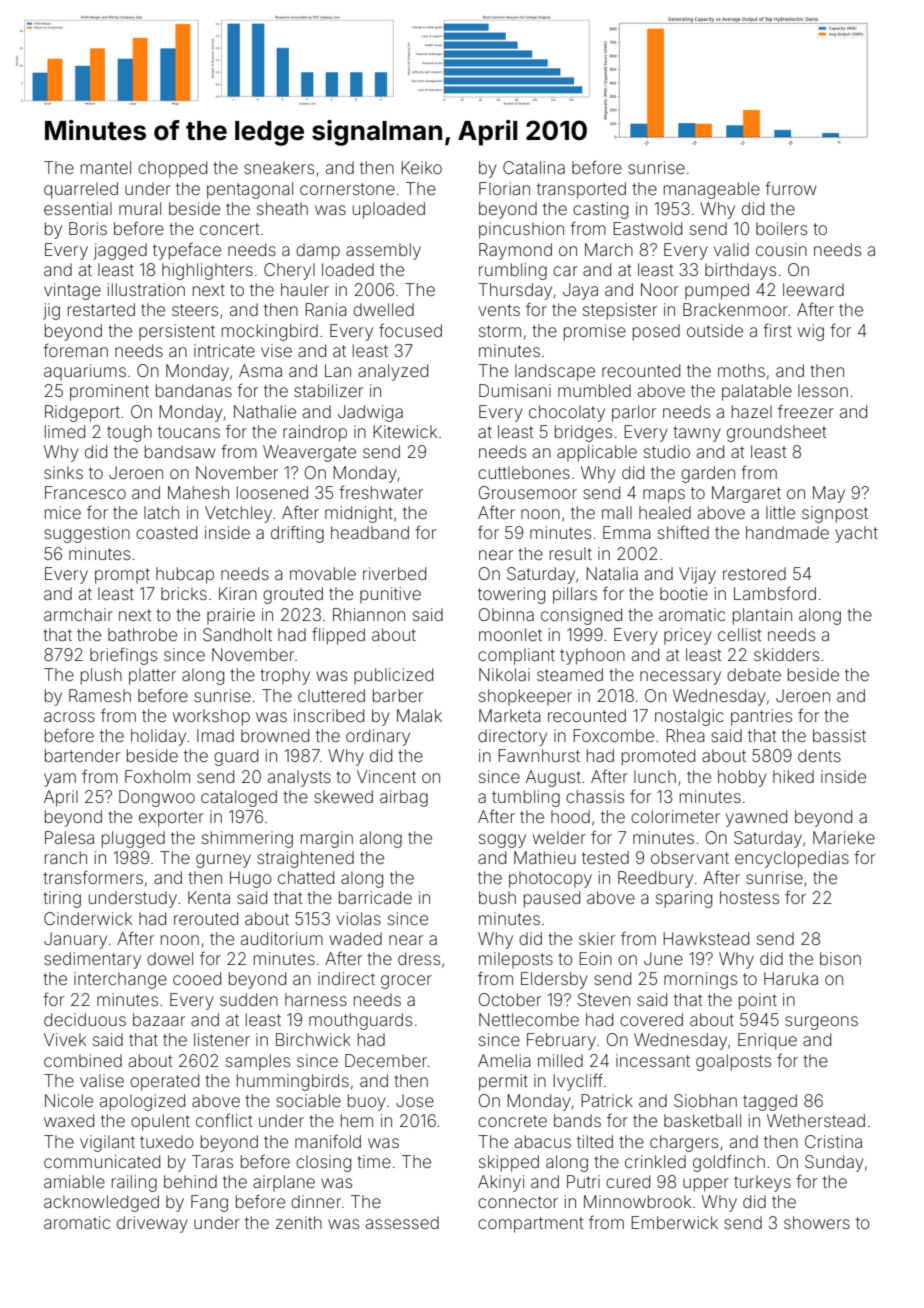  I want to click on bison, so click(840, 958).
